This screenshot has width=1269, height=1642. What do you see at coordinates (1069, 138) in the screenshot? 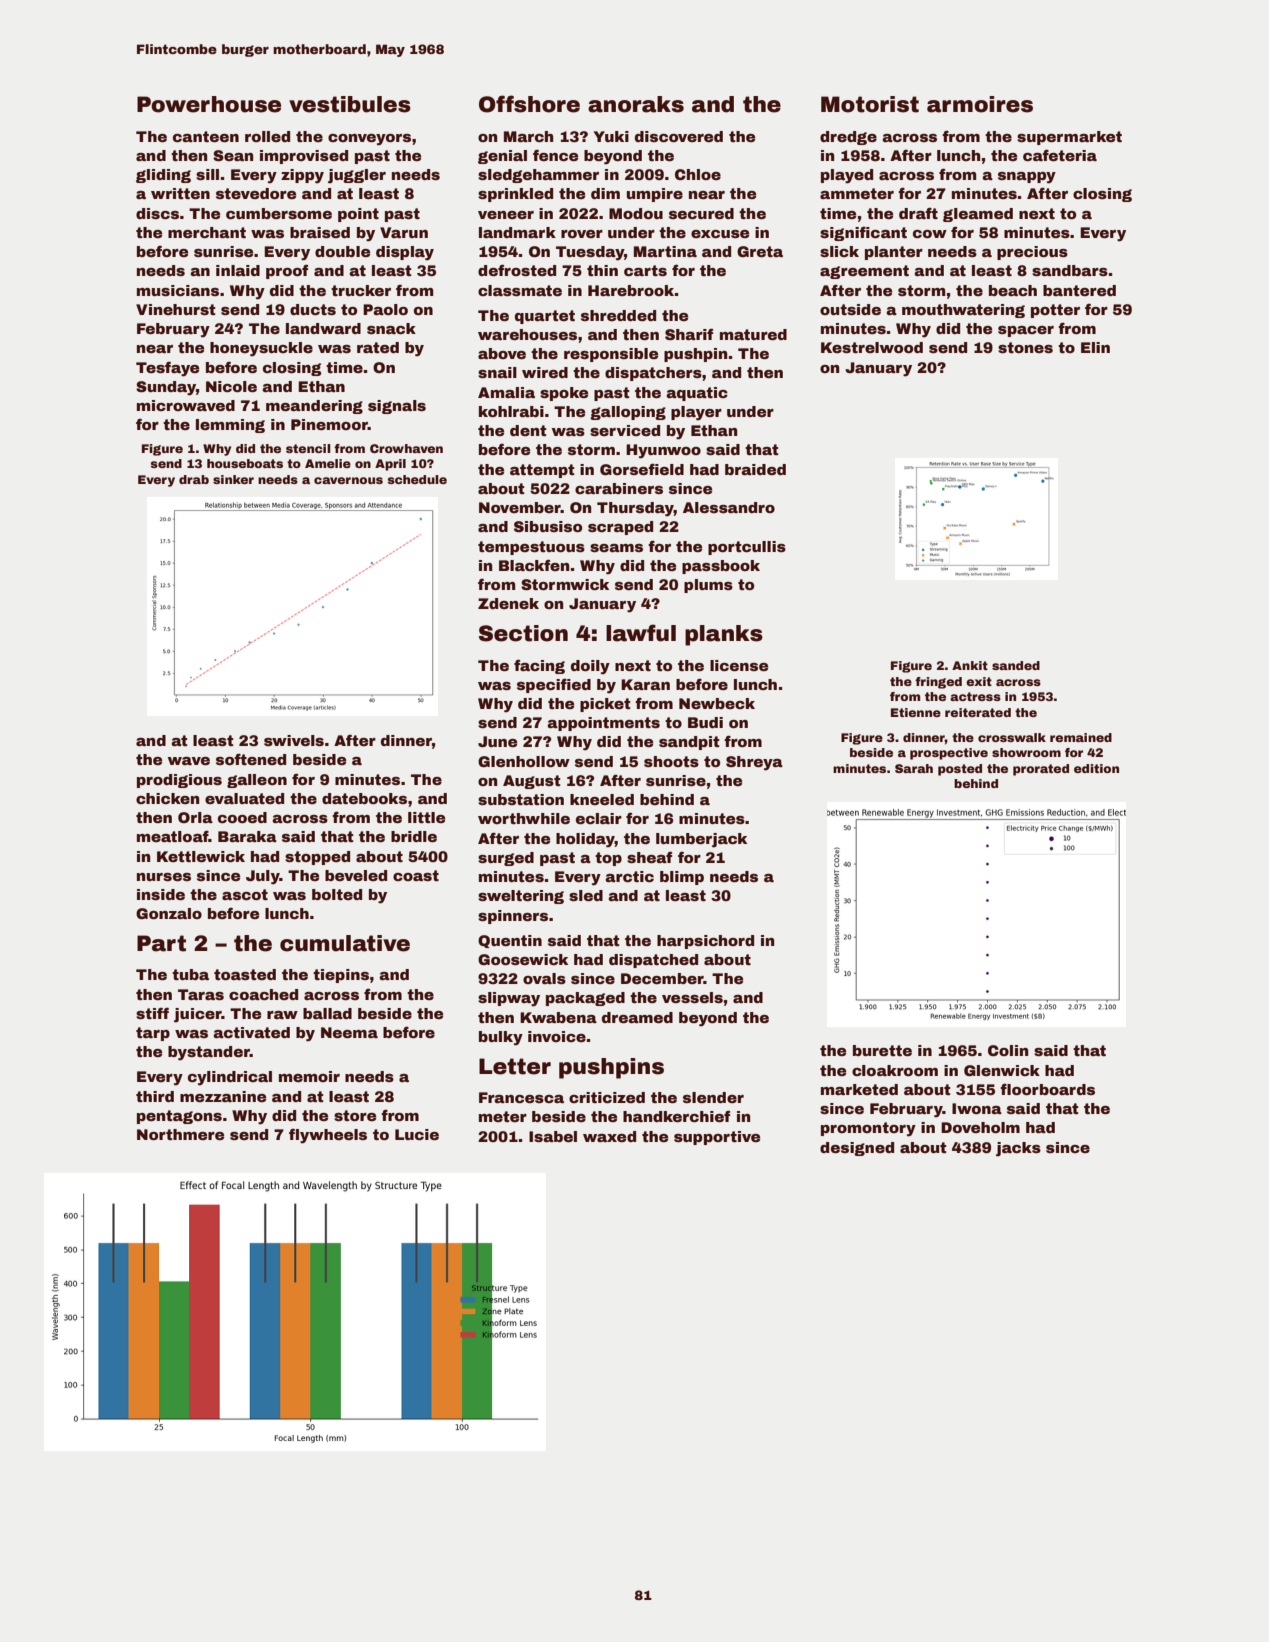
I see `supermarket` at bounding box center [1069, 138].
